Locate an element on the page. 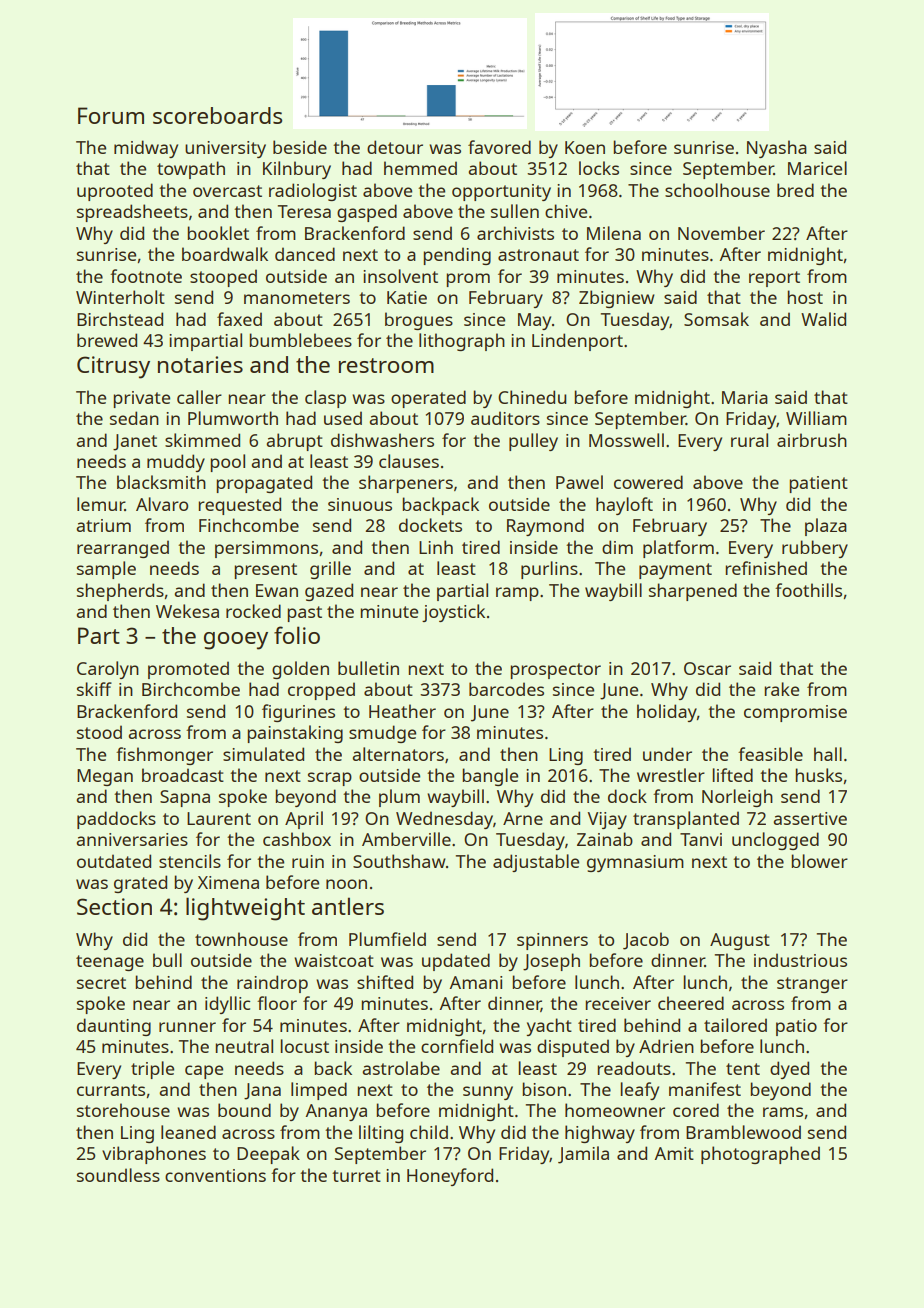  bound is located at coordinates (244, 1110).
